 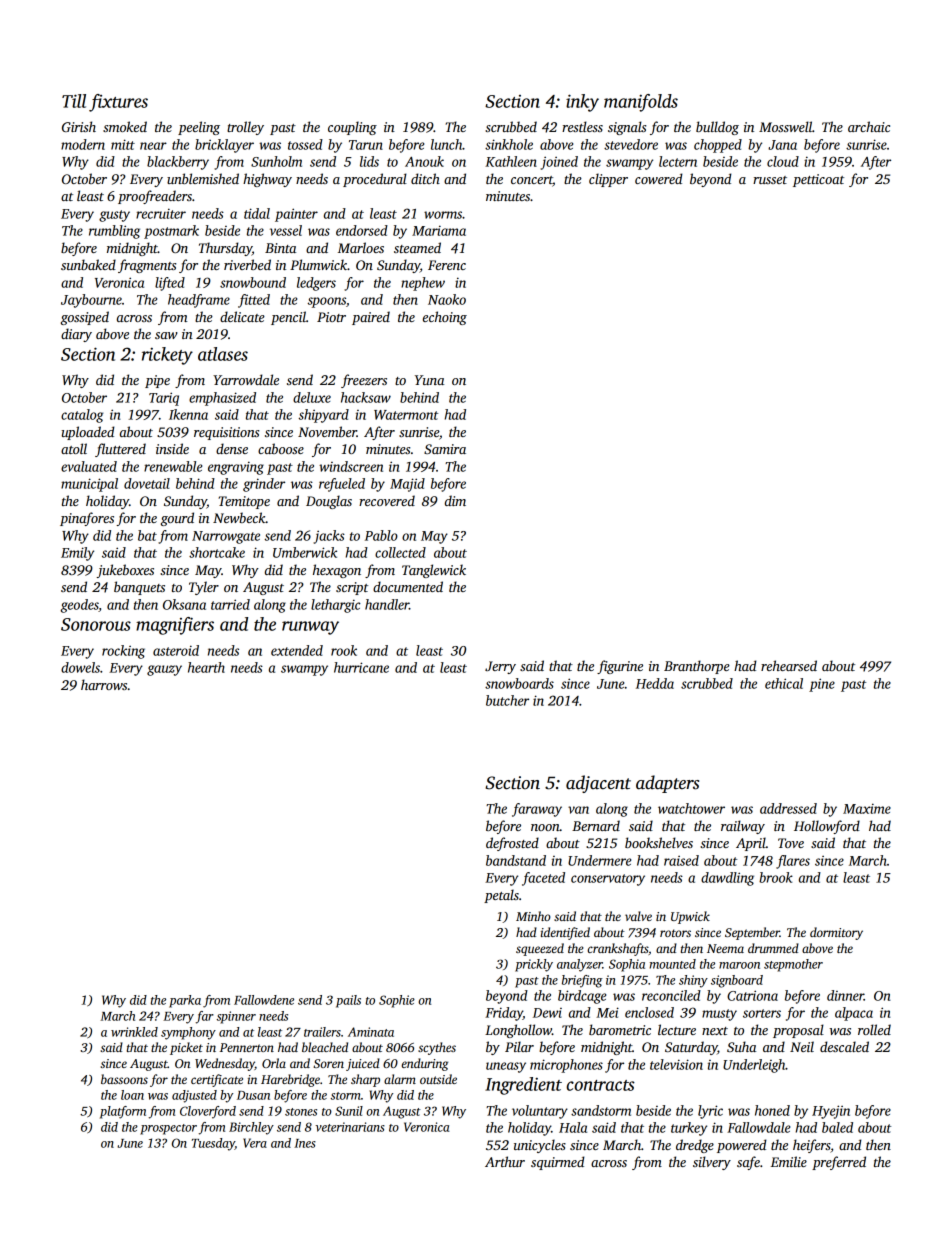 I want to click on inky, so click(x=582, y=103).
